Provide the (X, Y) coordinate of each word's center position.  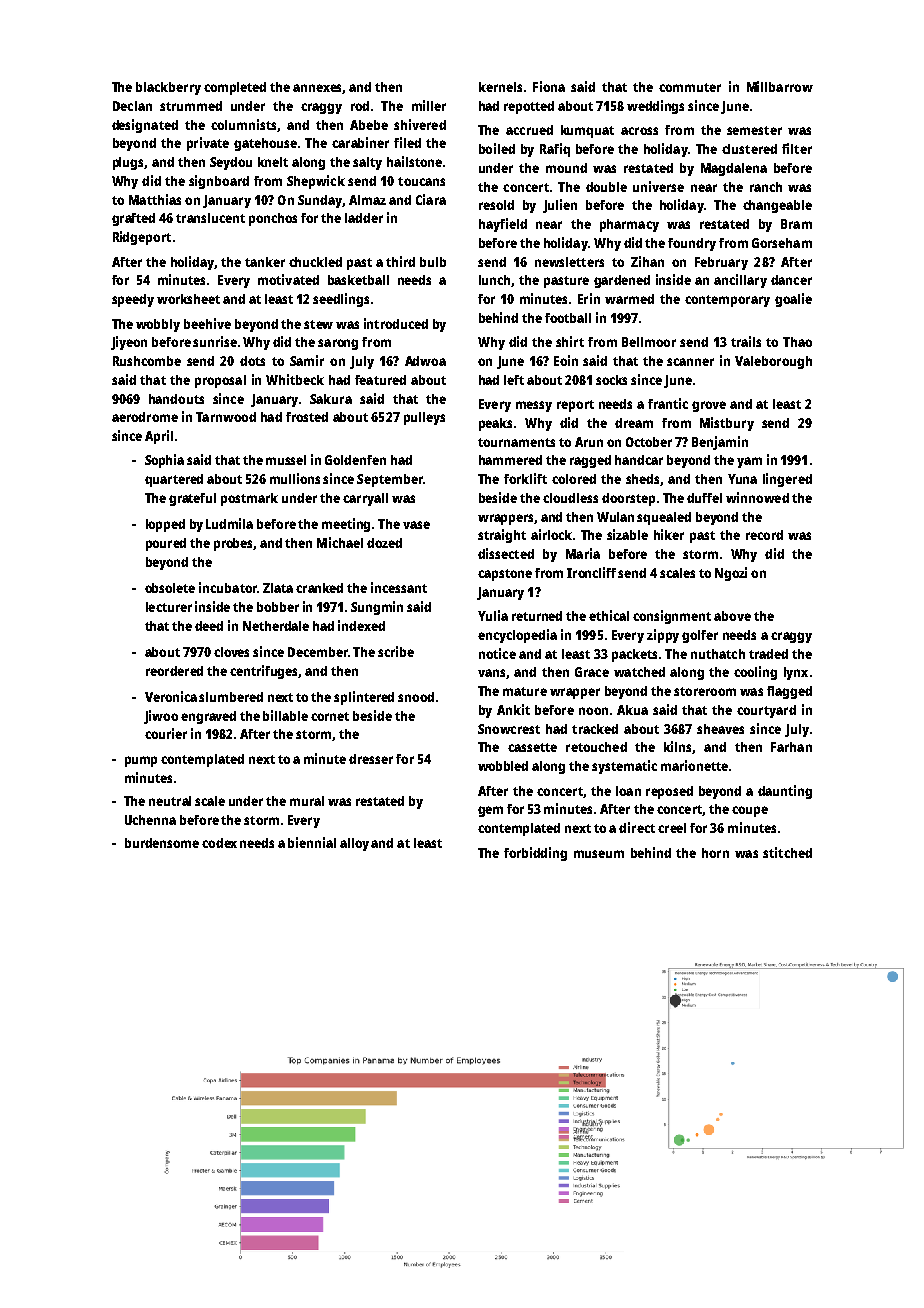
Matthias (155, 199)
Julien (560, 206)
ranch (766, 187)
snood (416, 697)
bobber (278, 607)
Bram (796, 224)
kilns (677, 746)
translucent (210, 218)
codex (219, 843)
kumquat (587, 131)
